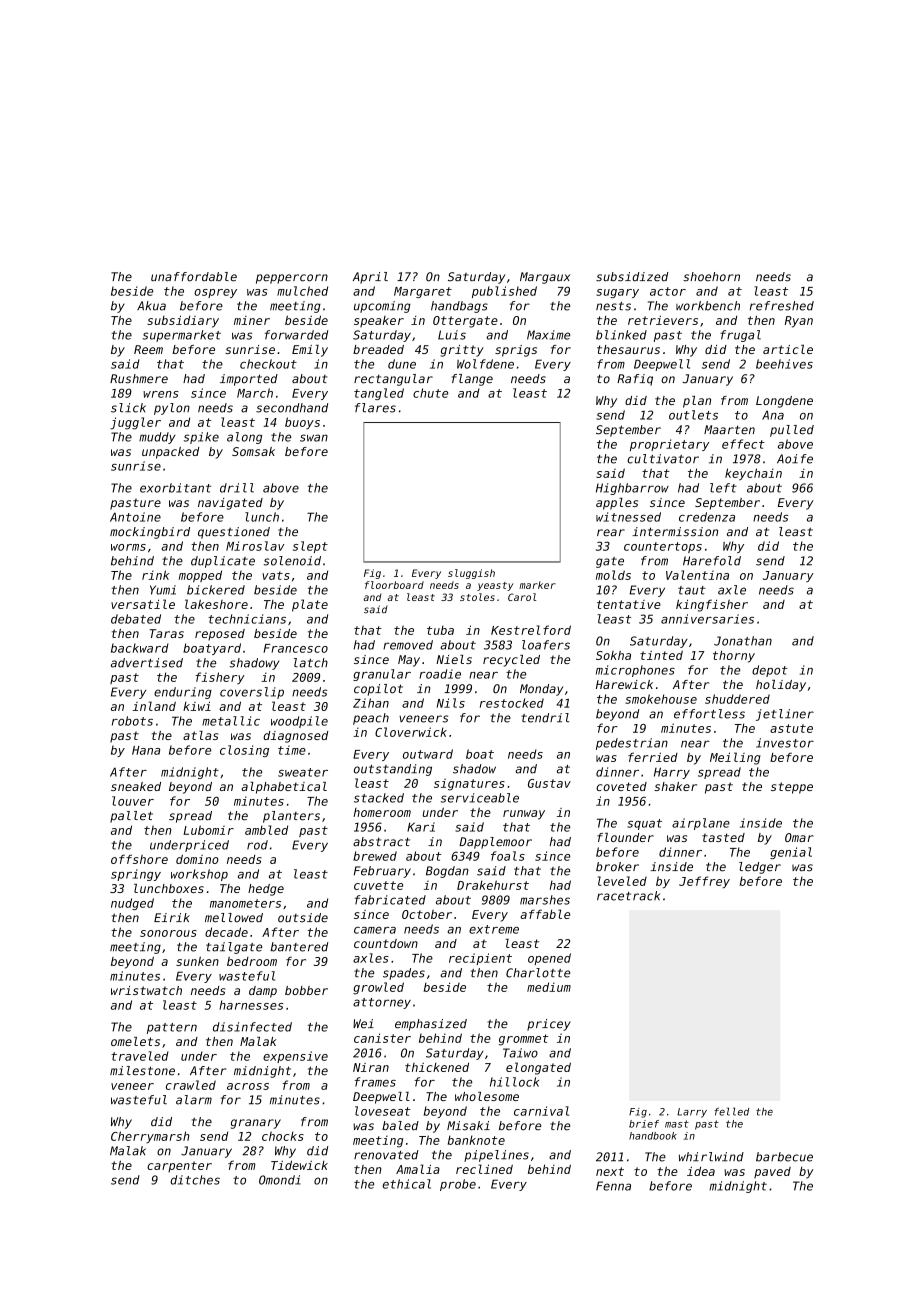 This screenshot has height=1308, width=924. I want to click on supermarket, so click(182, 336).
